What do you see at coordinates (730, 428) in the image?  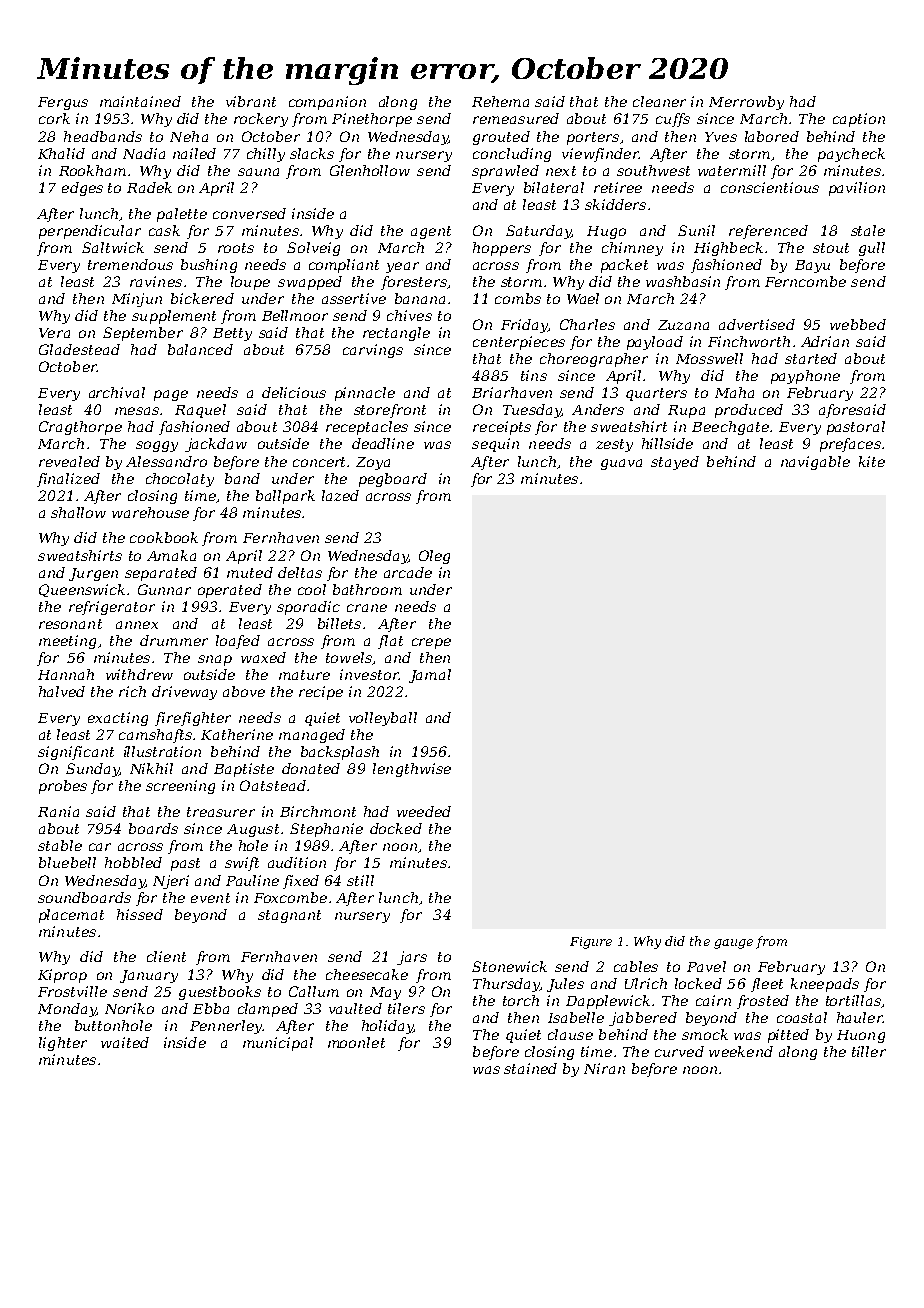 I see `Beechgate` at bounding box center [730, 428].
